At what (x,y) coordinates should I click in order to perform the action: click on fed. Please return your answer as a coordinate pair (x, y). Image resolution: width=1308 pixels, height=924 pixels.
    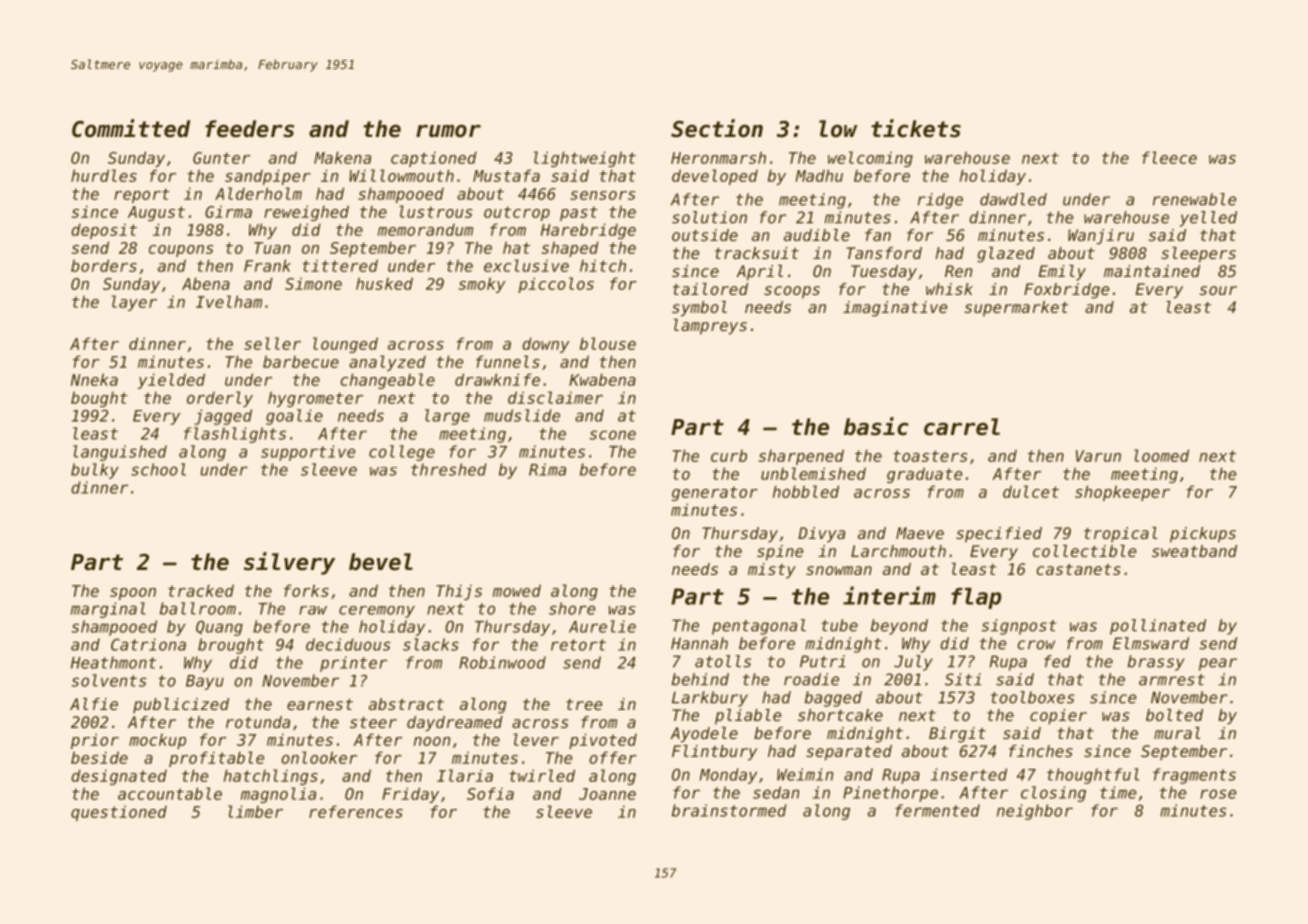
    Looking at the image, I should click on (1057, 661).
